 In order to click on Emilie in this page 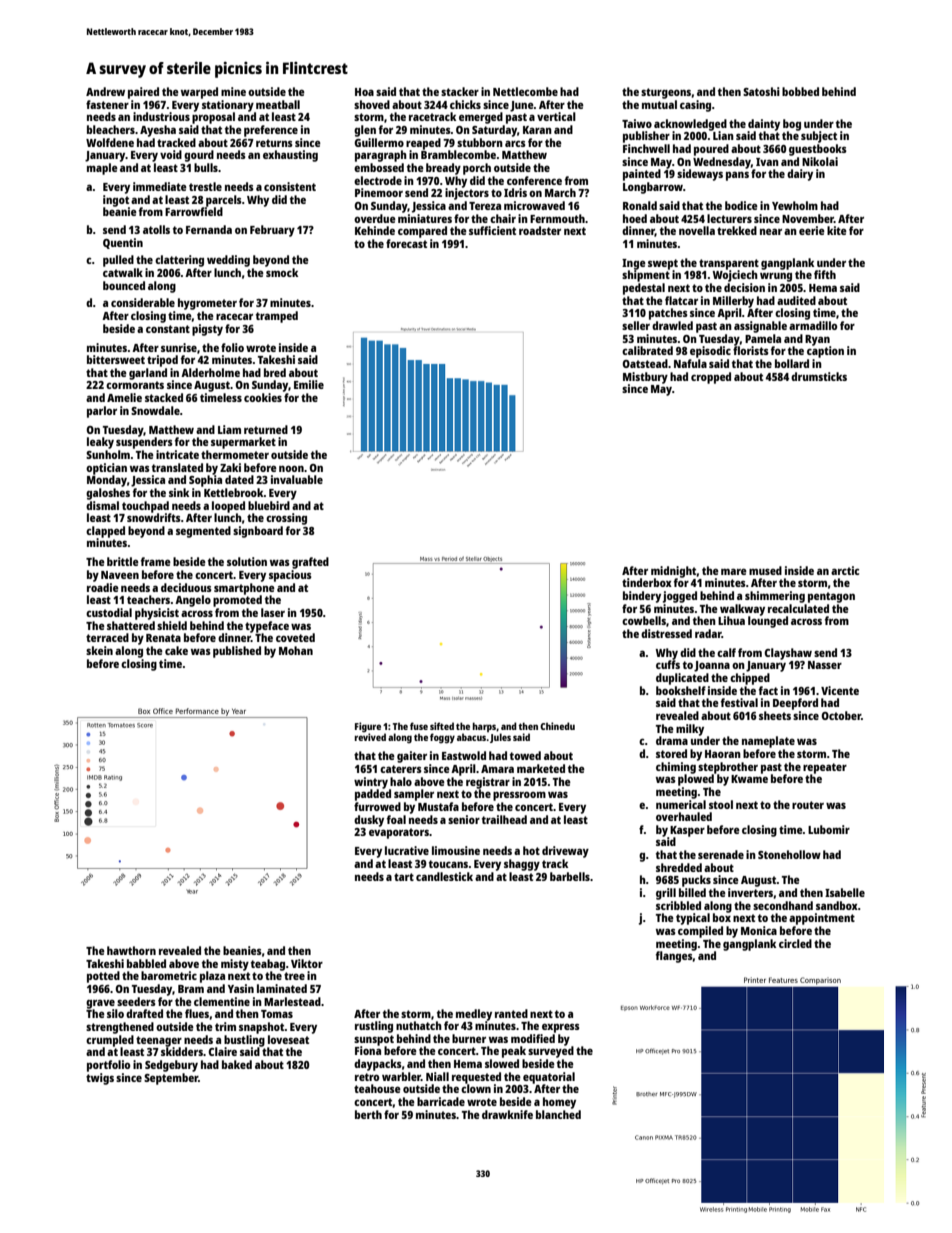, I will do `click(309, 384)`.
